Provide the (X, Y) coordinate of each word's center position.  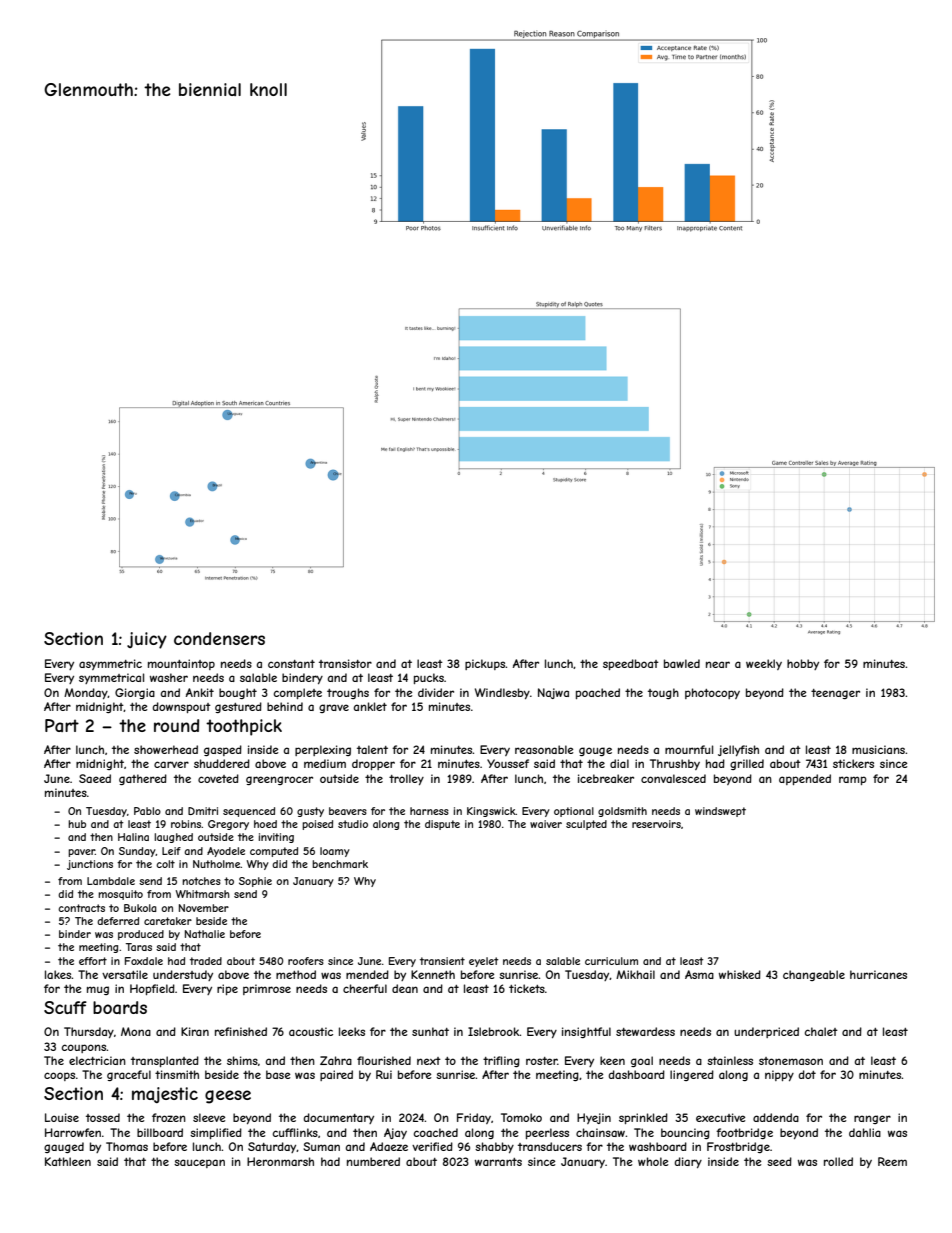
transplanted (165, 1061)
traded (206, 961)
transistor (345, 663)
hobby (803, 664)
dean (405, 988)
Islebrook (494, 1031)
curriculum (611, 961)
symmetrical (111, 678)
